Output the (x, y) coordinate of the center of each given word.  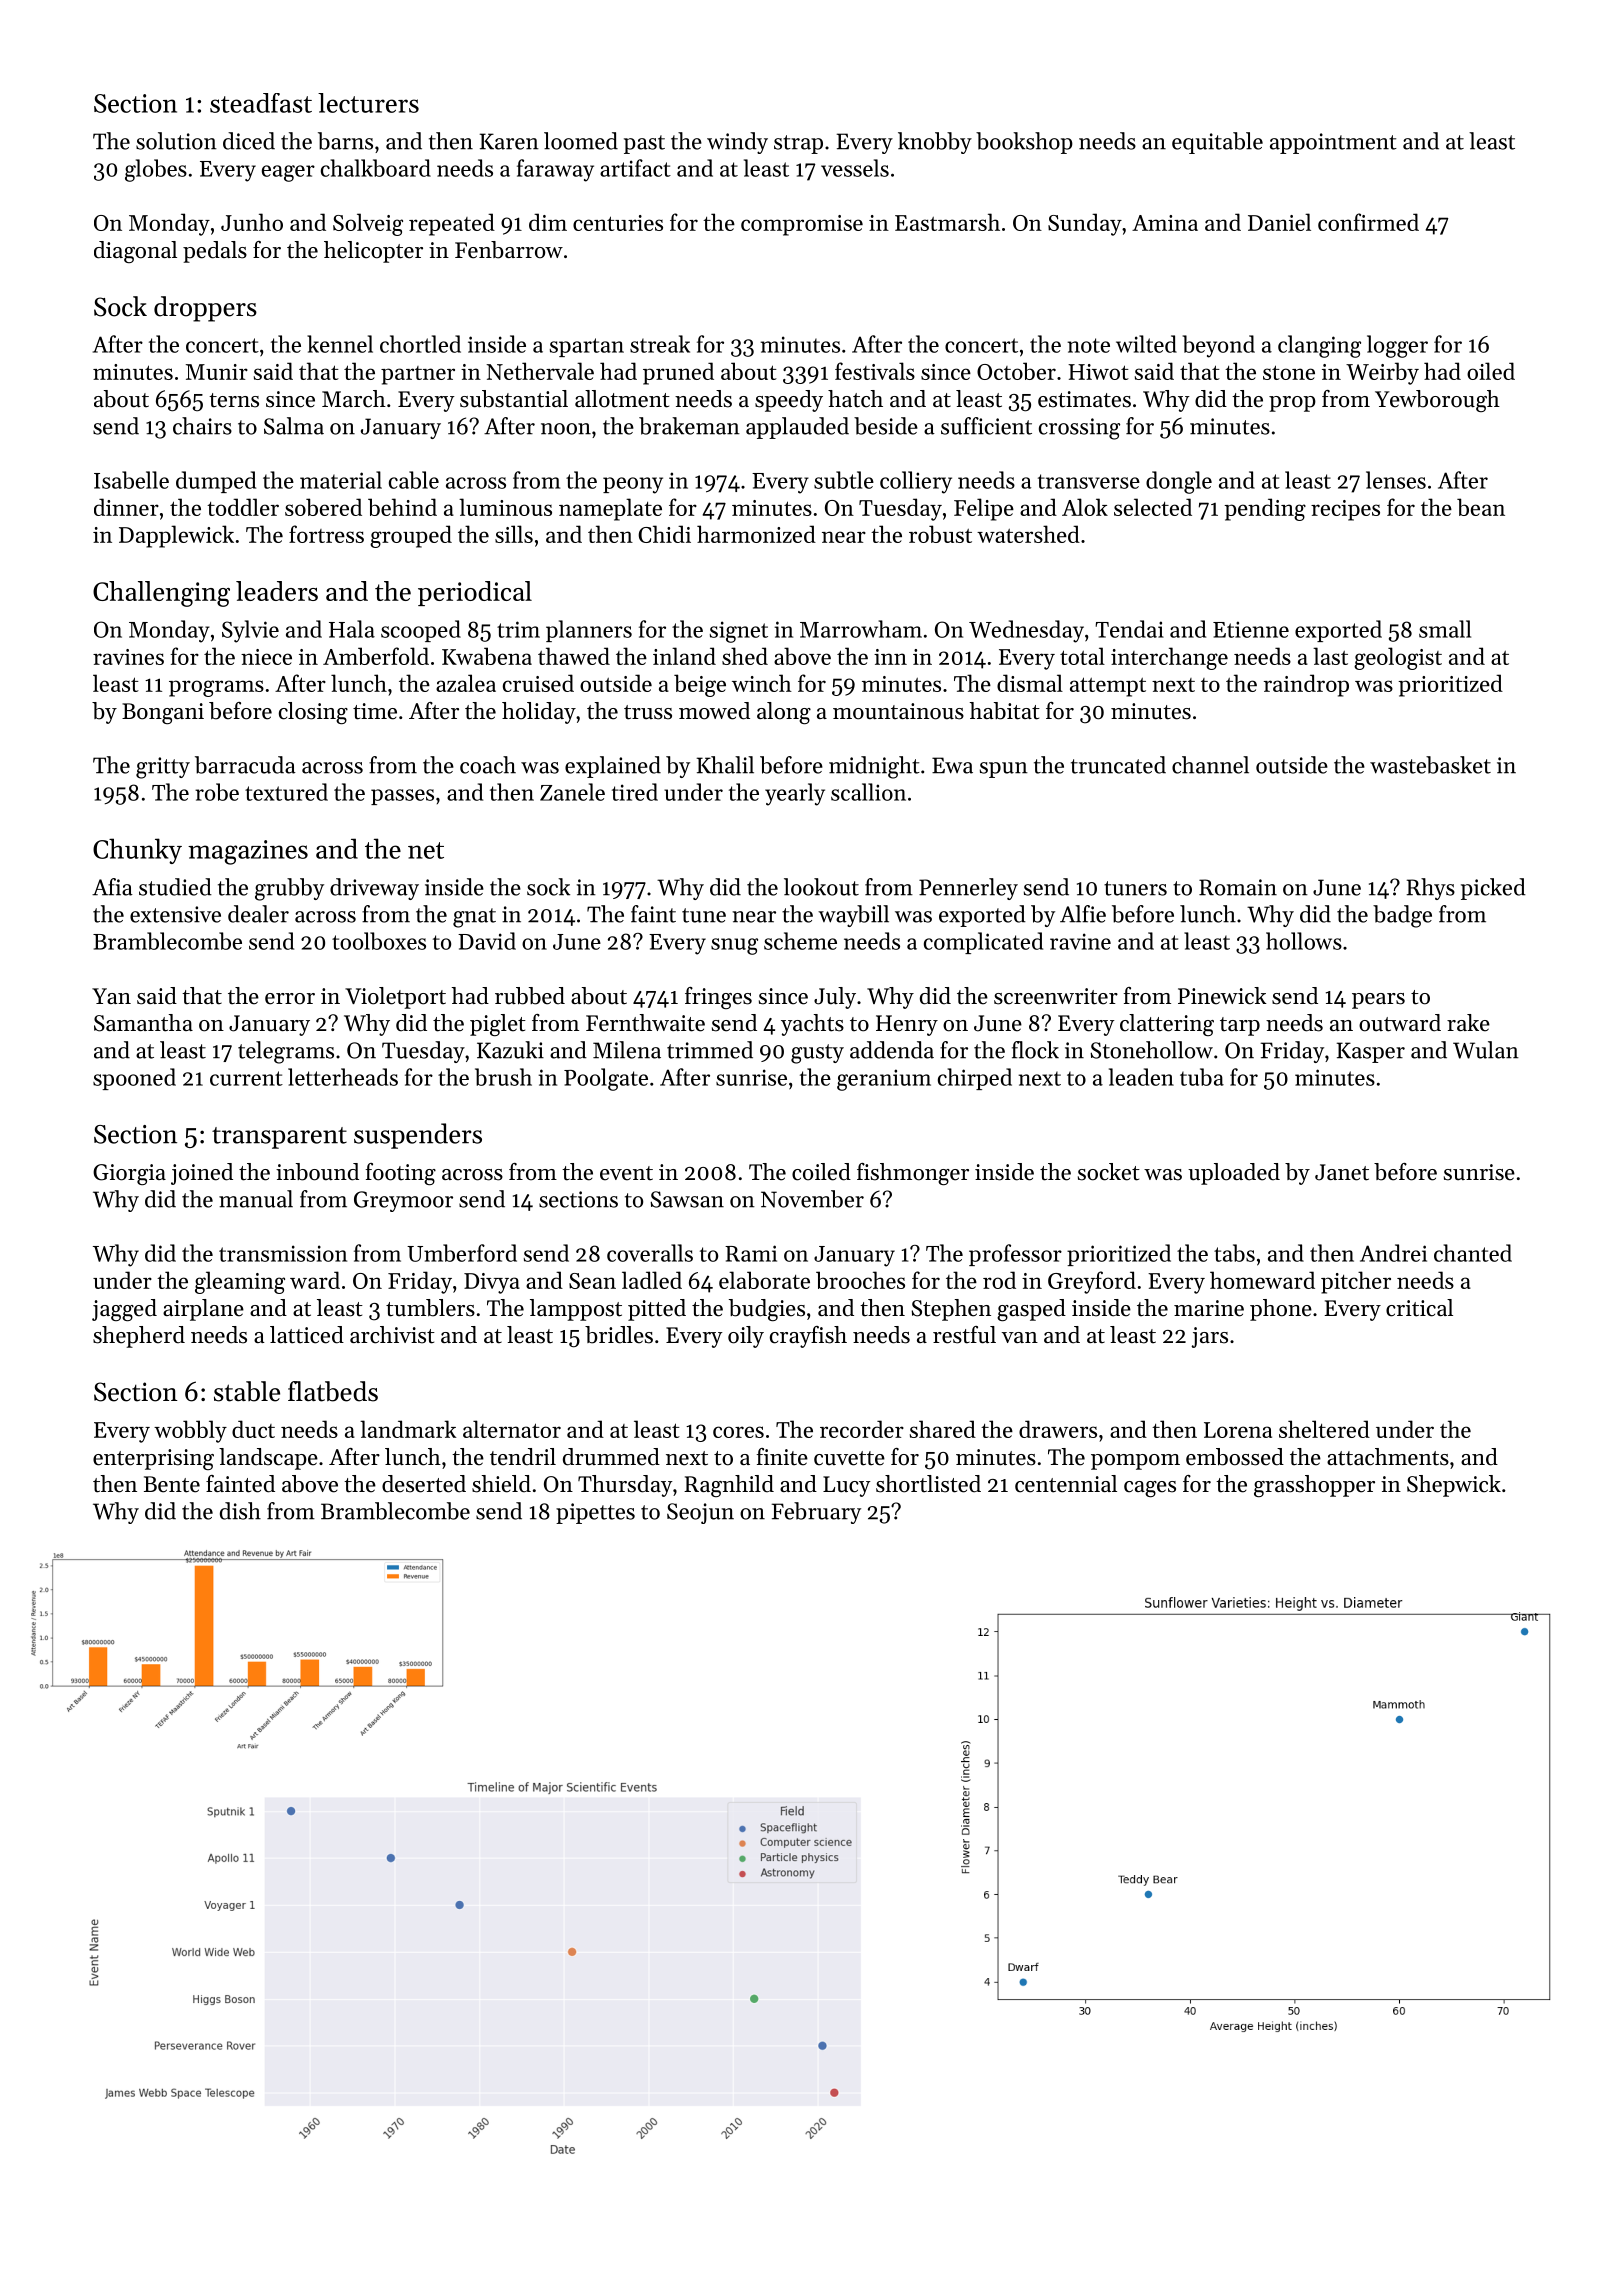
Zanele (572, 792)
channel (1210, 765)
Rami (751, 1253)
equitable (1217, 143)
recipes (1345, 510)
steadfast (261, 103)
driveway (374, 889)
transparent (279, 1138)
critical (1419, 1308)
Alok (1085, 507)
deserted (424, 1484)
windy (737, 143)
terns (234, 400)
